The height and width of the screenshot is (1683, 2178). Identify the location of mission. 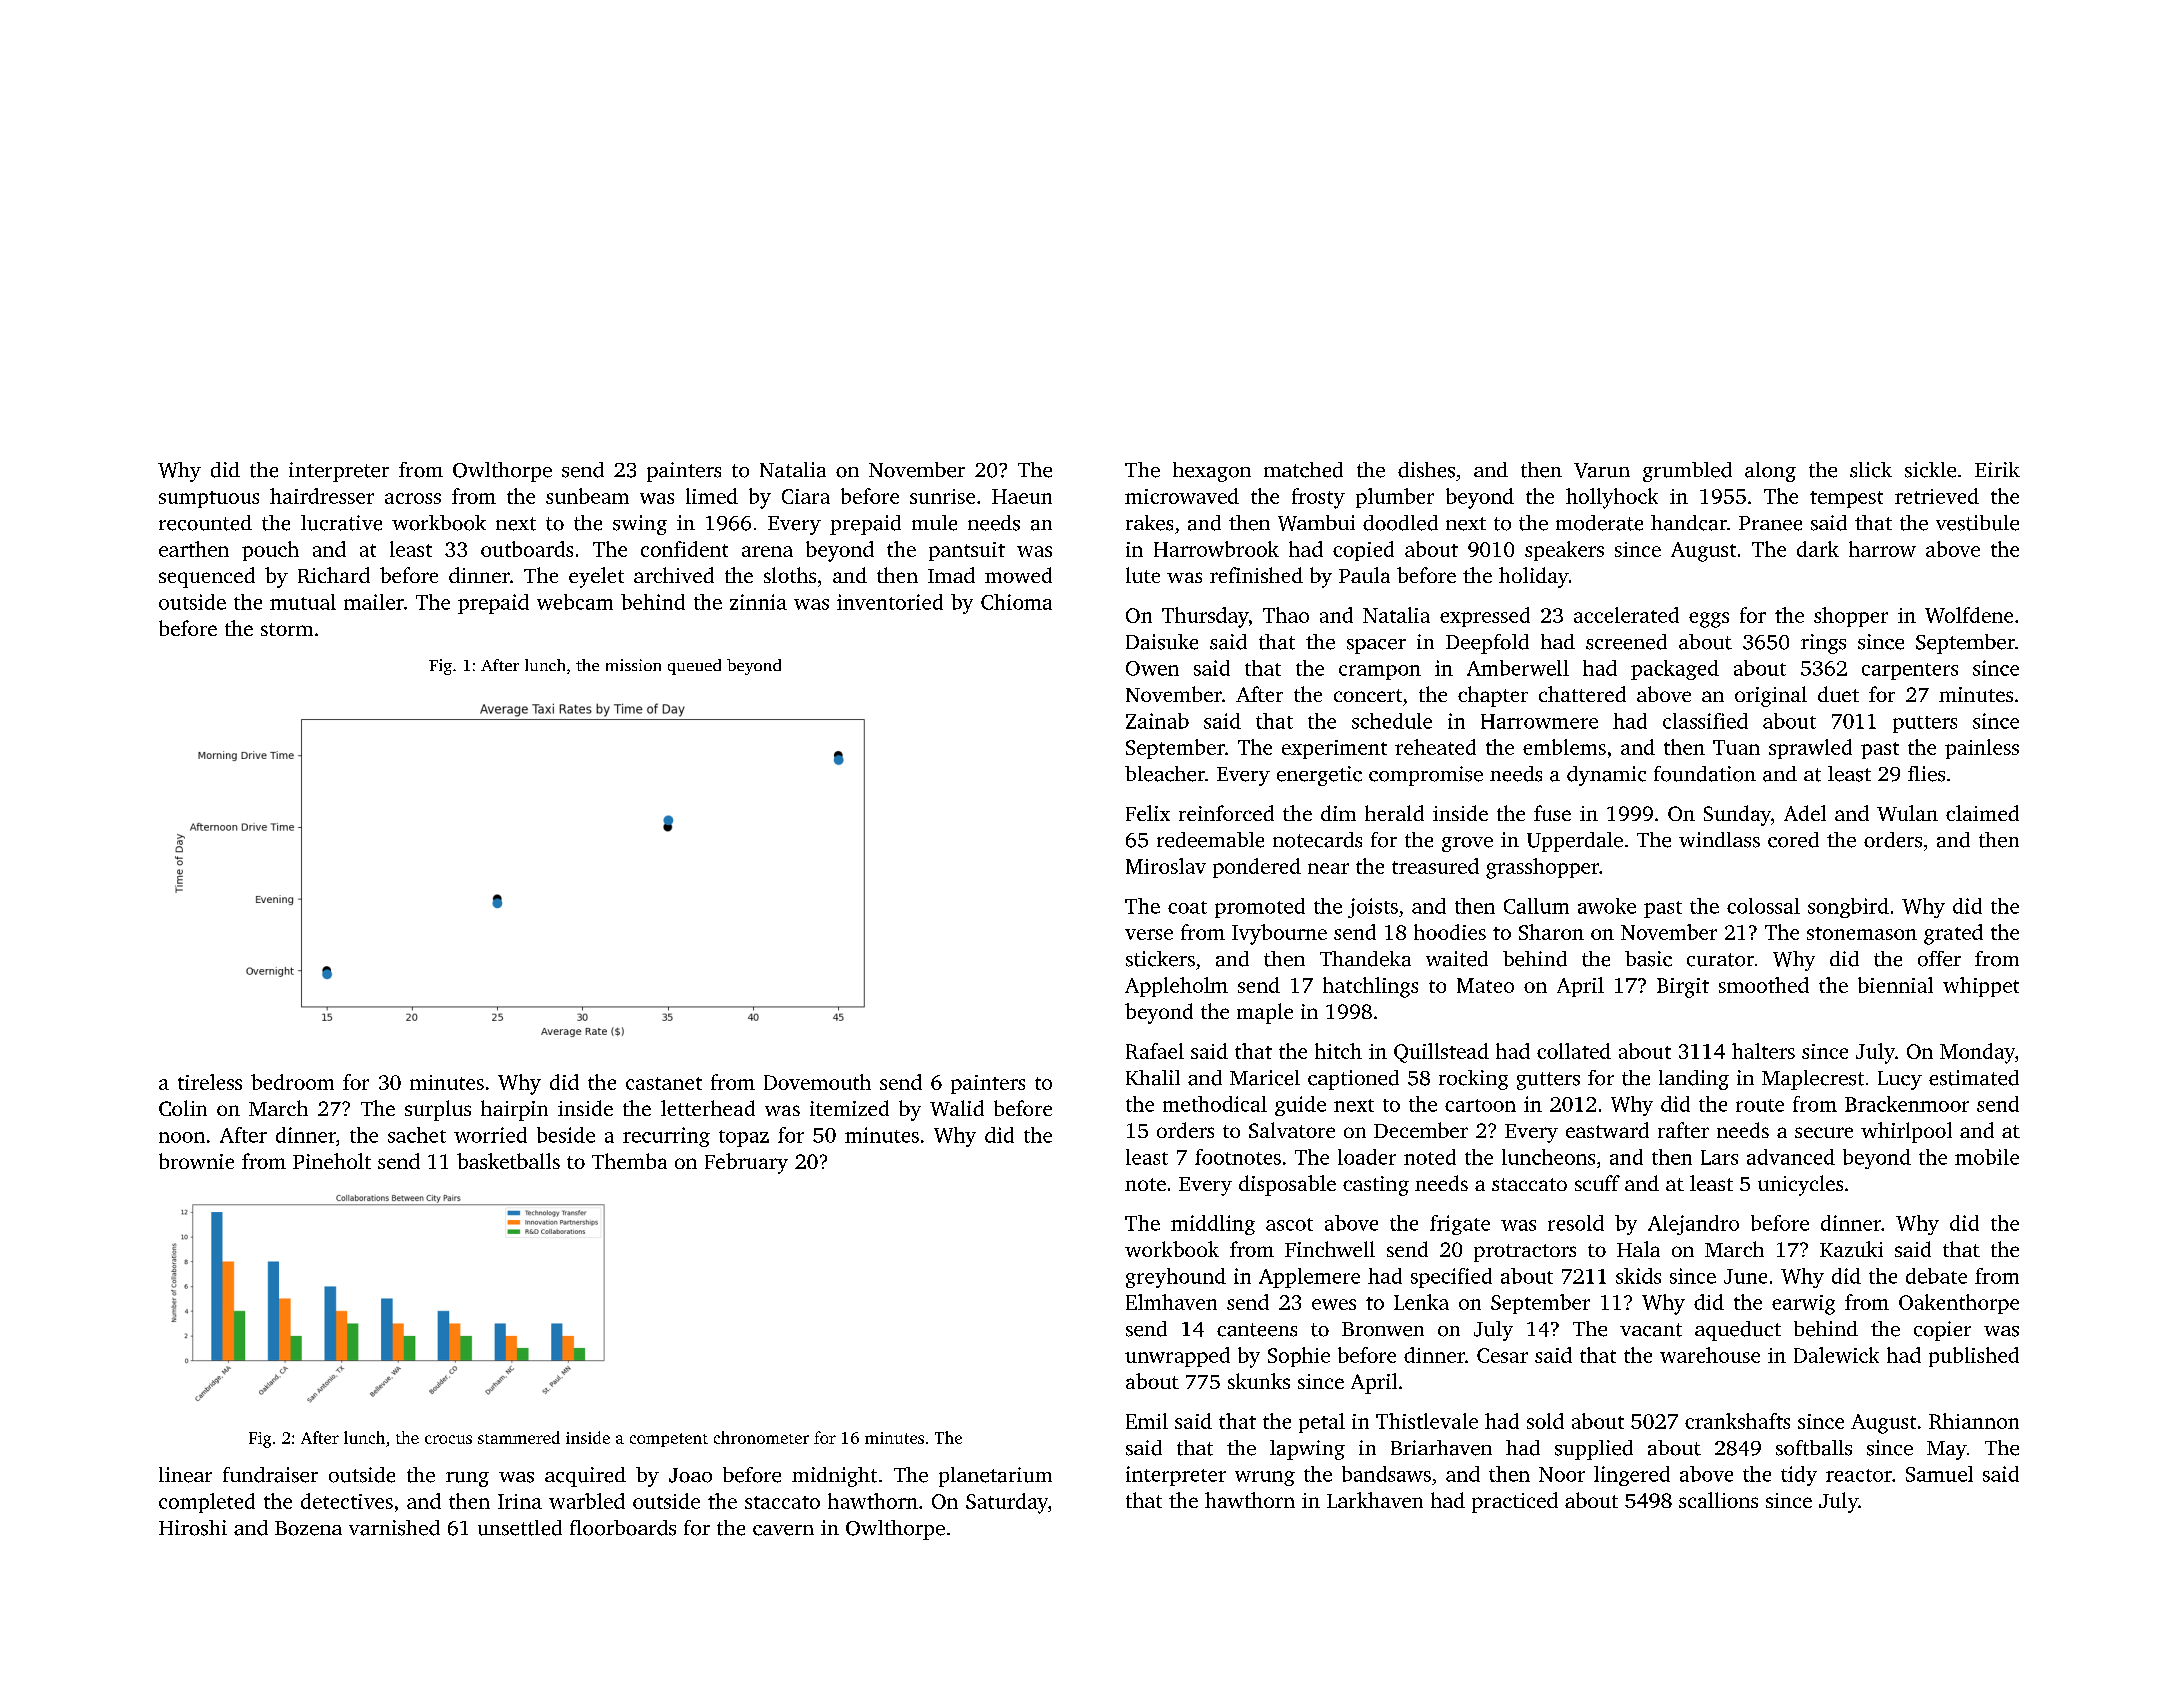
(633, 665).
